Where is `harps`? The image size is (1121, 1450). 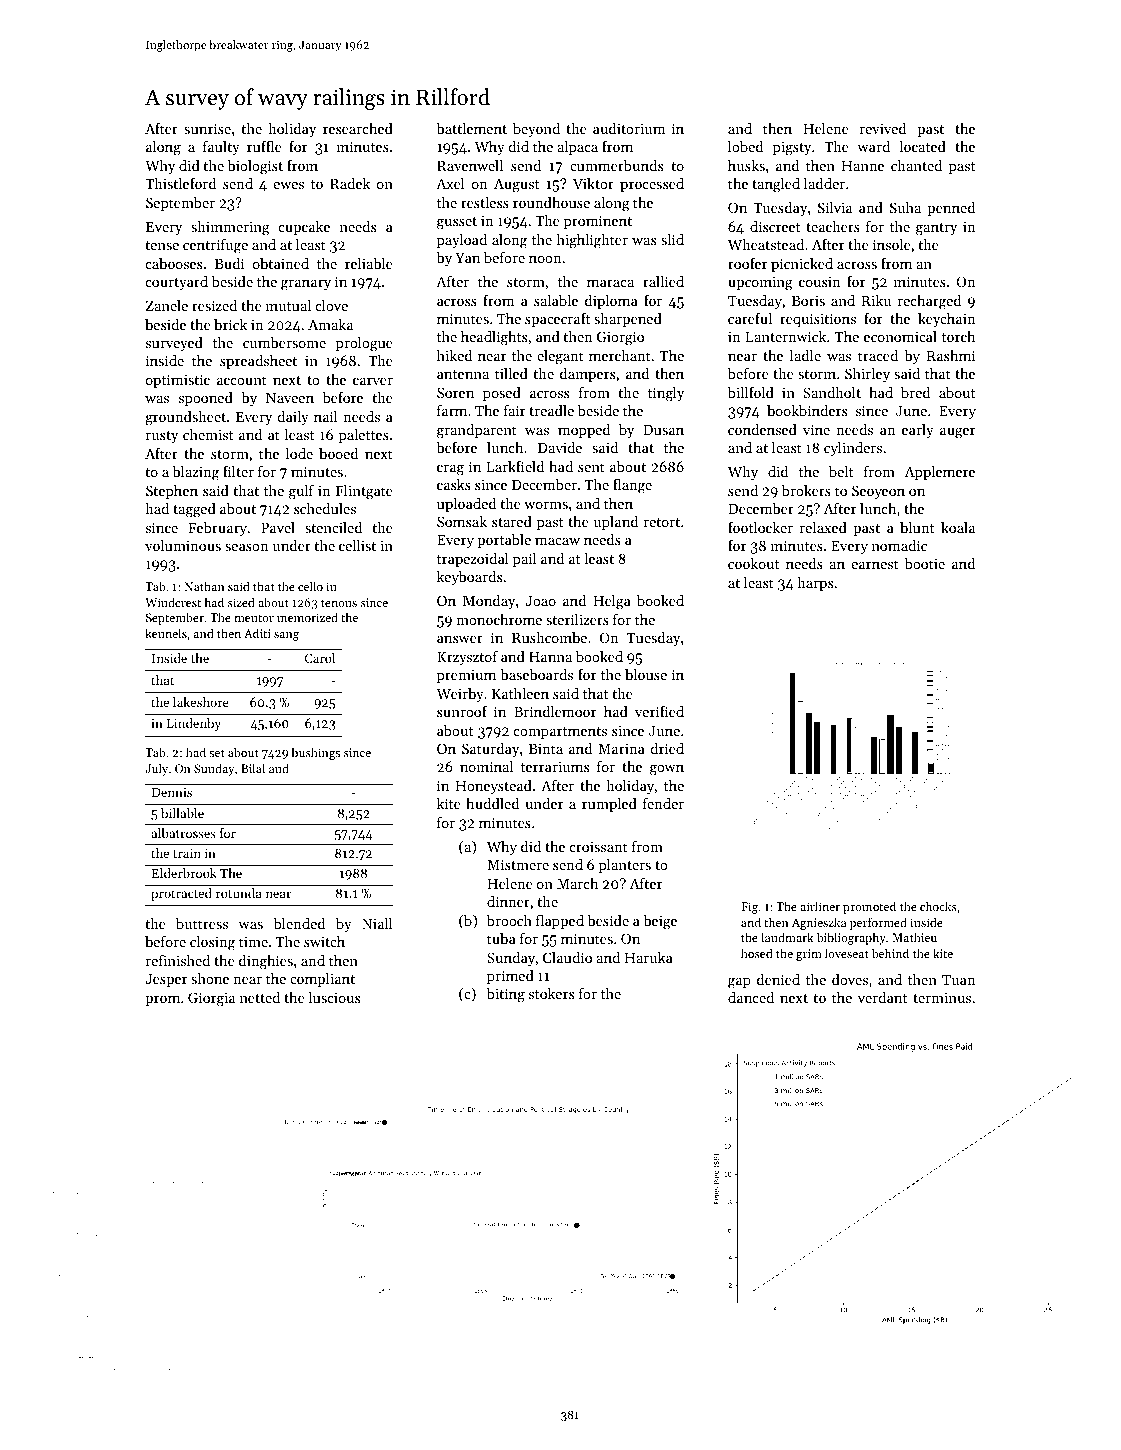
harps is located at coordinates (815, 584).
